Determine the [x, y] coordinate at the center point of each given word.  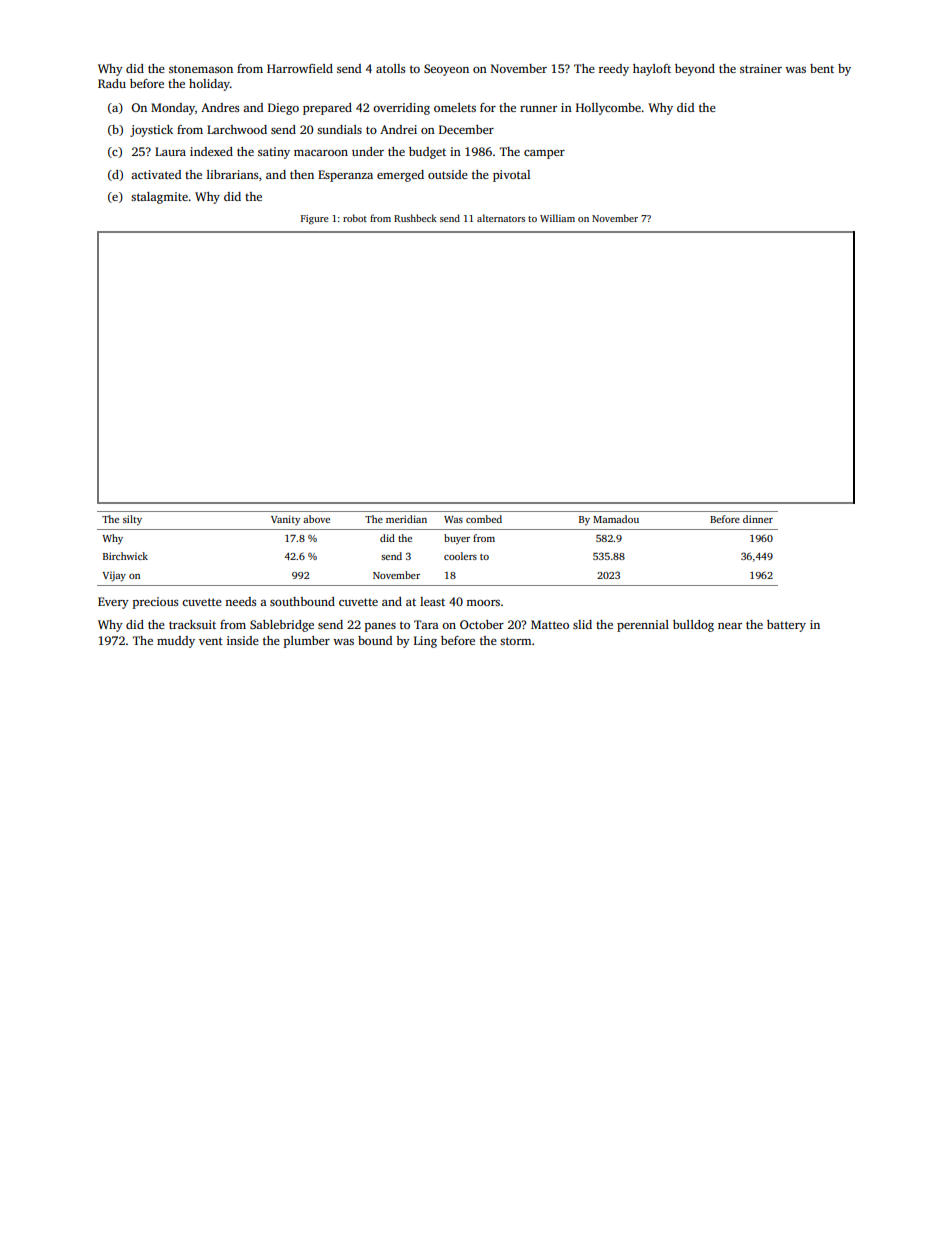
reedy [614, 70]
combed [484, 519]
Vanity [285, 520]
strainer [761, 68]
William [557, 218]
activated [156, 174]
